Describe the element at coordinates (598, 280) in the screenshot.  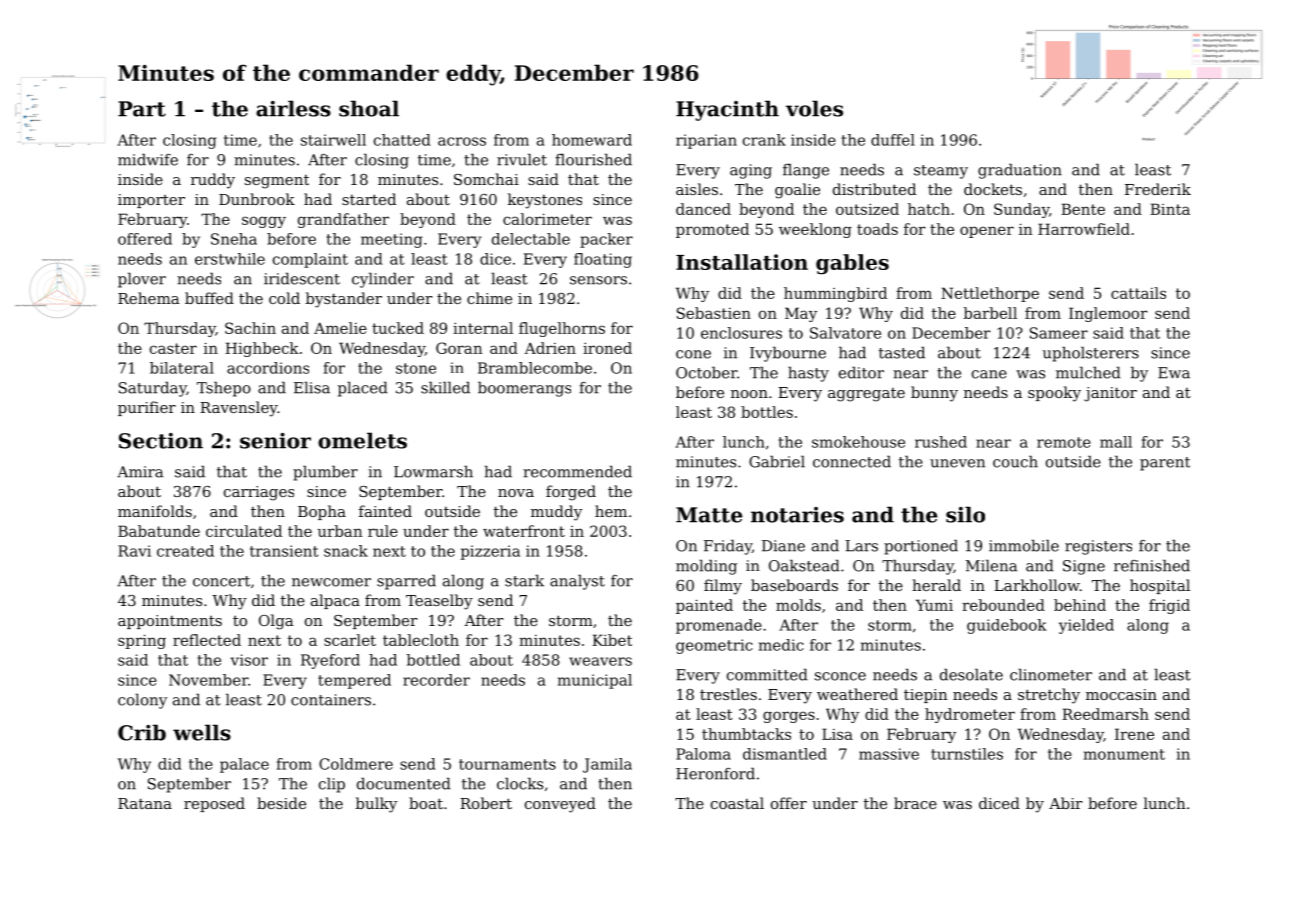
I see `sensors` at that location.
